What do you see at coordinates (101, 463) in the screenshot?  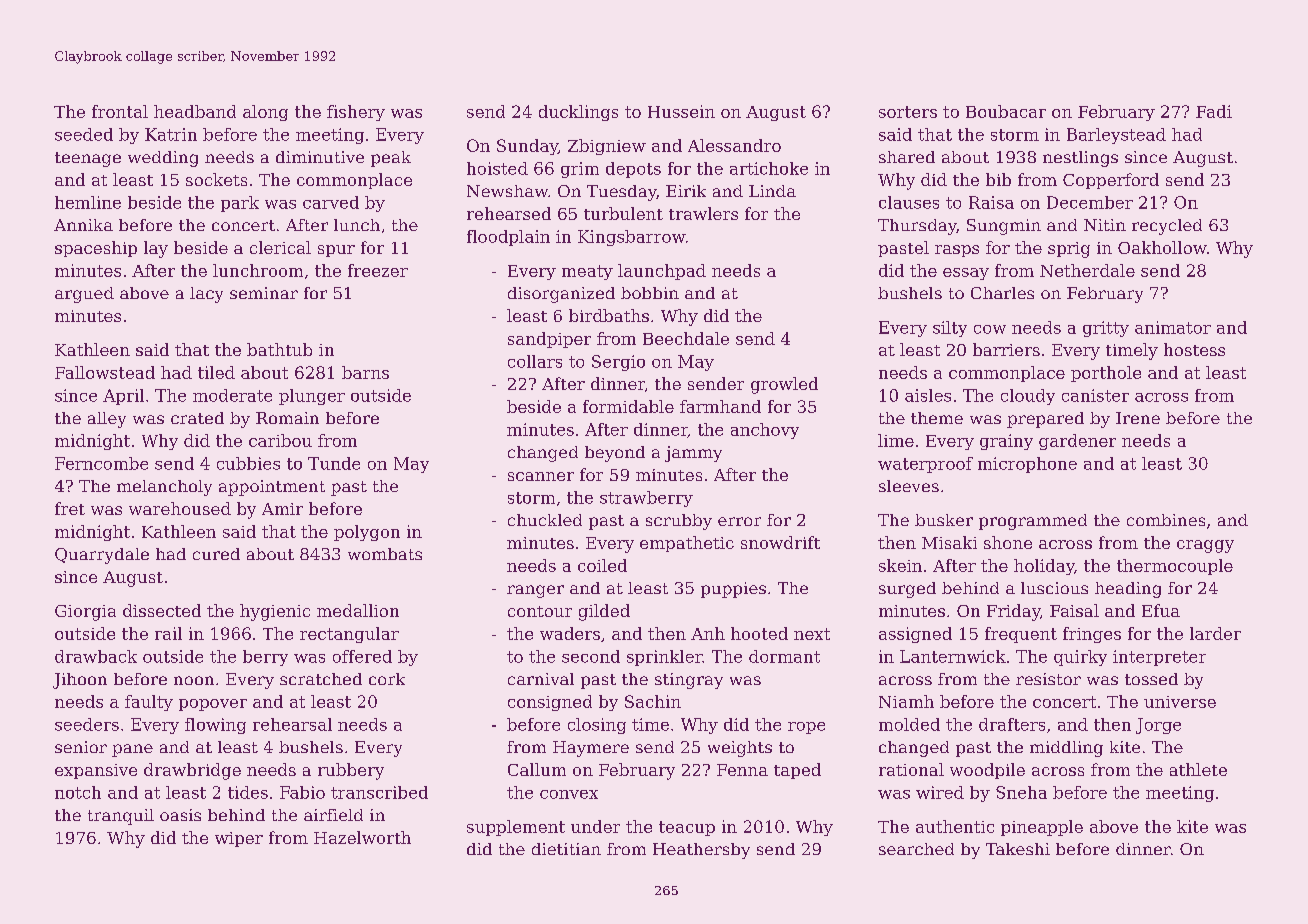 I see `Ferncombe` at bounding box center [101, 463].
